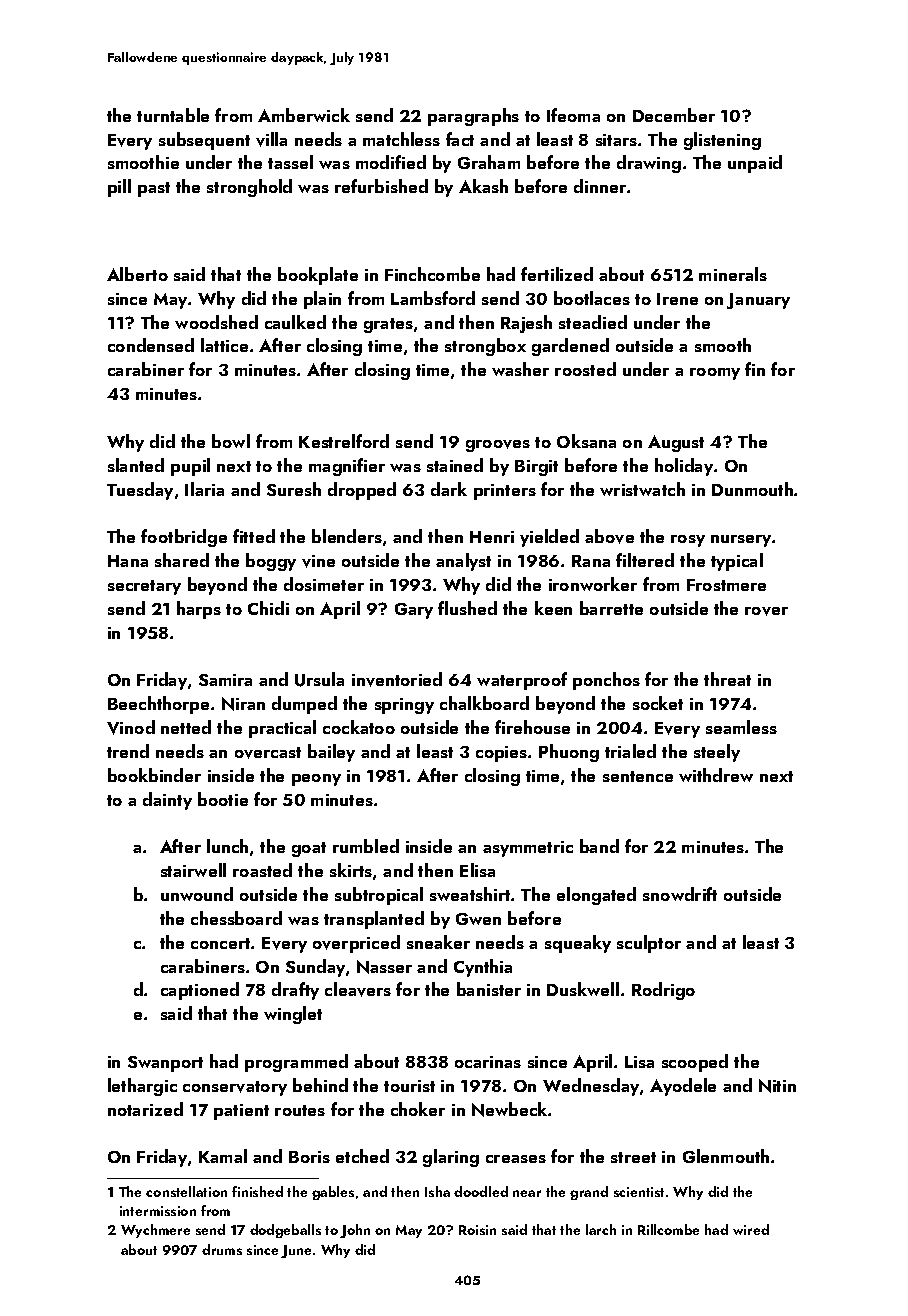 This screenshot has width=908, height=1316. I want to click on waterproof, so click(522, 681).
